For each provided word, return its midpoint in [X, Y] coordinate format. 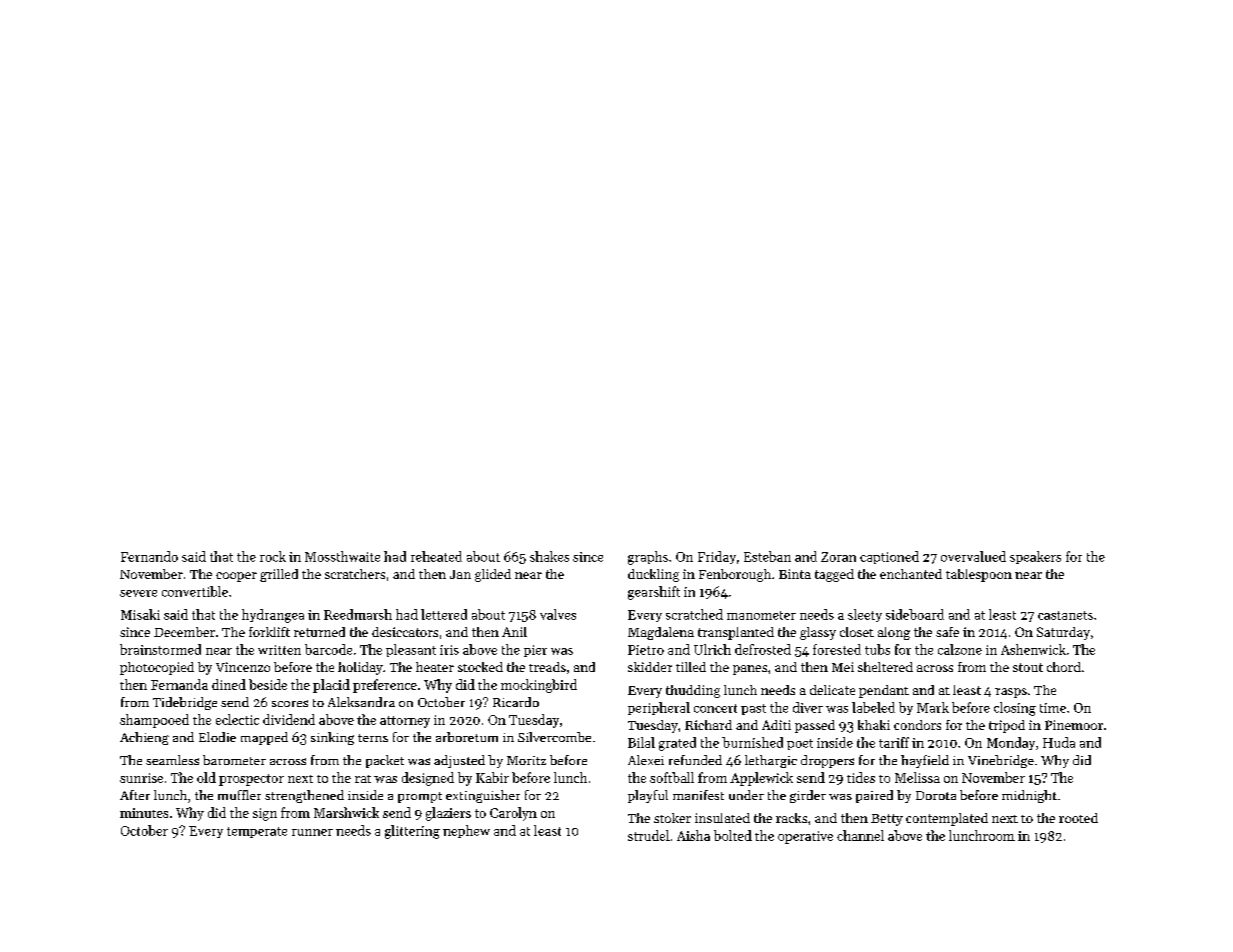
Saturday [1063, 633]
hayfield [925, 761]
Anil [514, 632]
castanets [1065, 615]
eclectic [237, 719]
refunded [695, 760]
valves [558, 614]
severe [138, 593]
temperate [257, 832]
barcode [328, 649]
